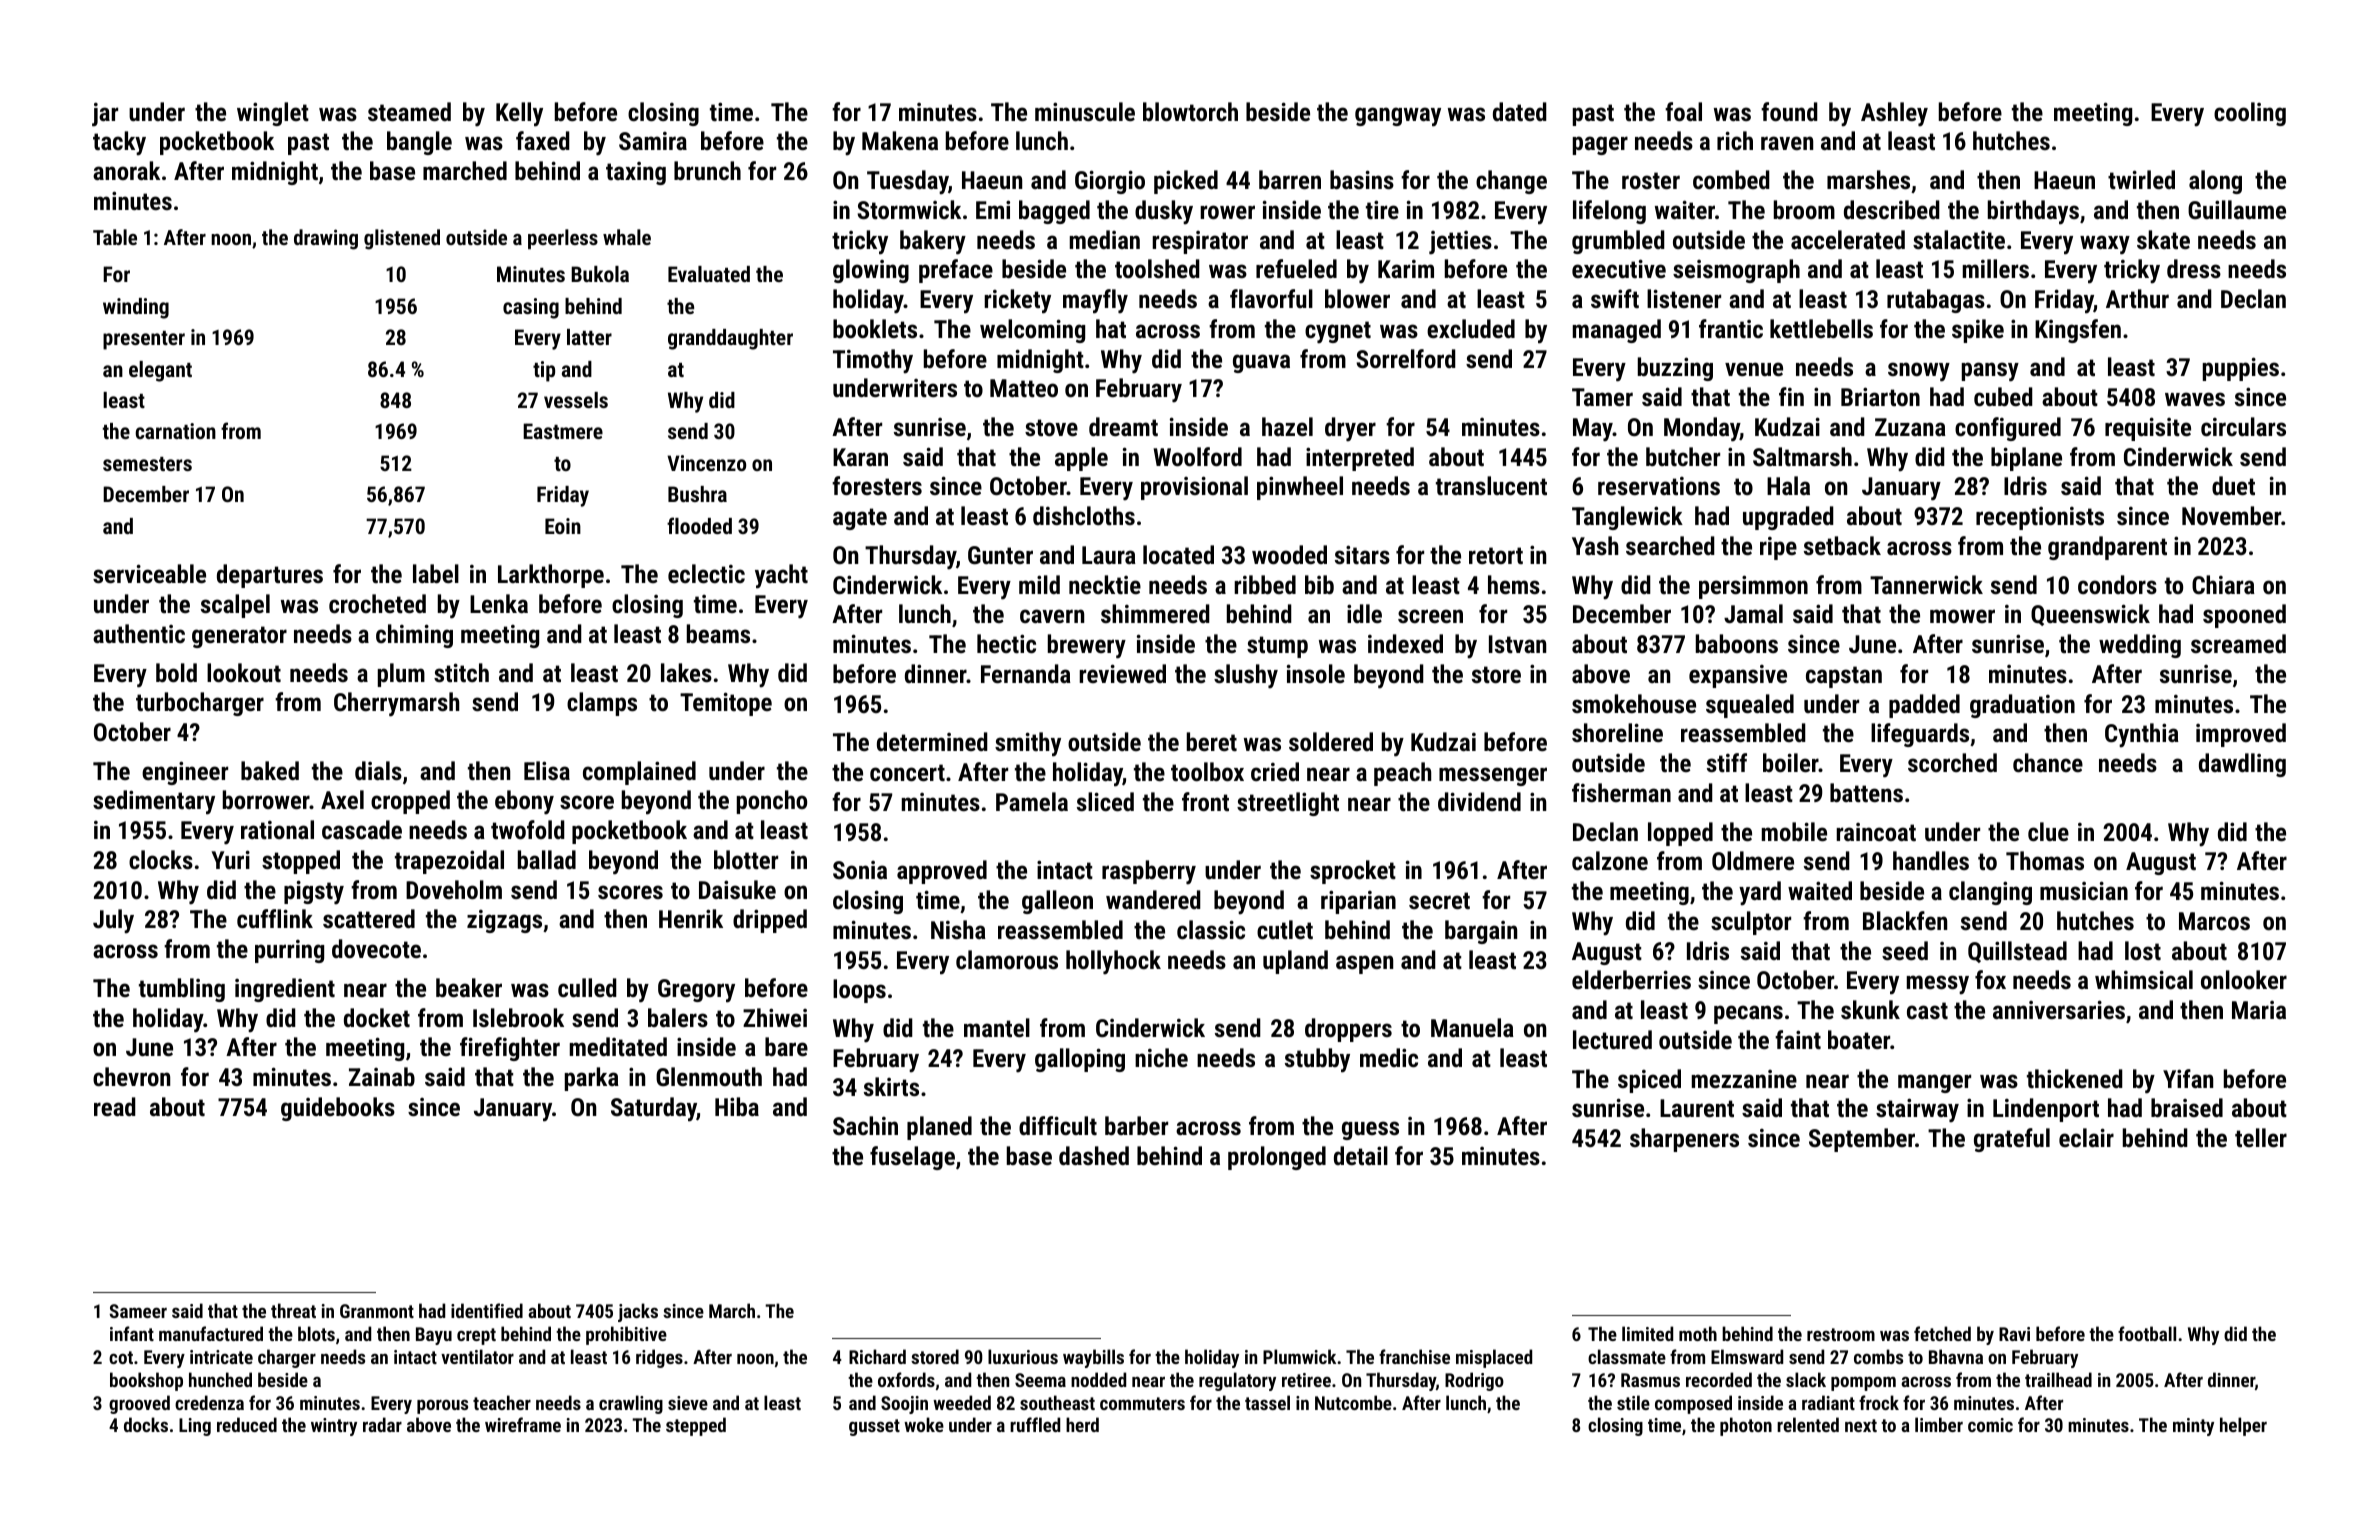 Image resolution: width=2380 pixels, height=1540 pixels. What do you see at coordinates (1085, 111) in the image?
I see `minuscule` at bounding box center [1085, 111].
